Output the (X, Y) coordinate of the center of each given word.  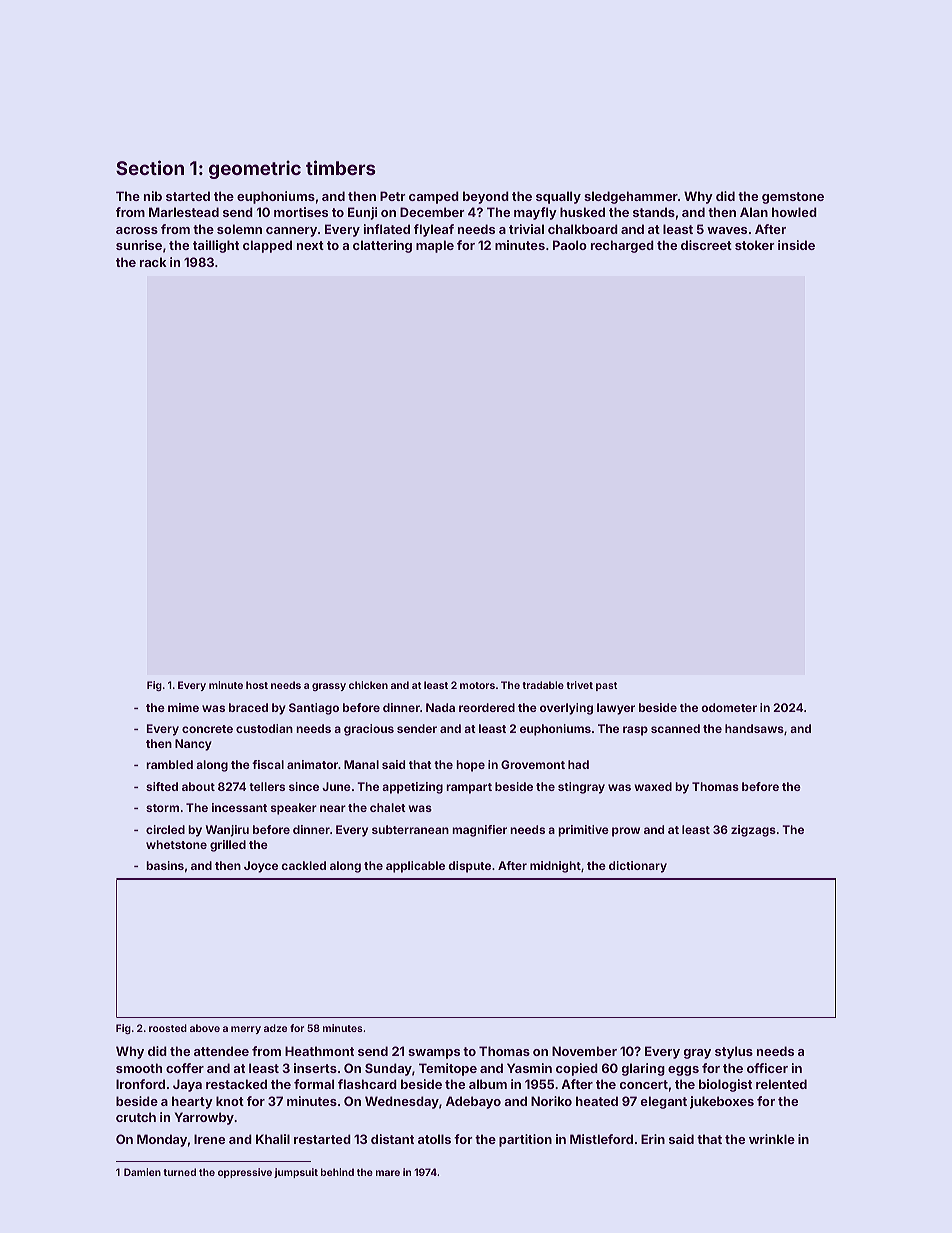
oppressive (245, 1173)
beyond (486, 197)
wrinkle (772, 1139)
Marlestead (184, 212)
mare (388, 1173)
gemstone (793, 198)
